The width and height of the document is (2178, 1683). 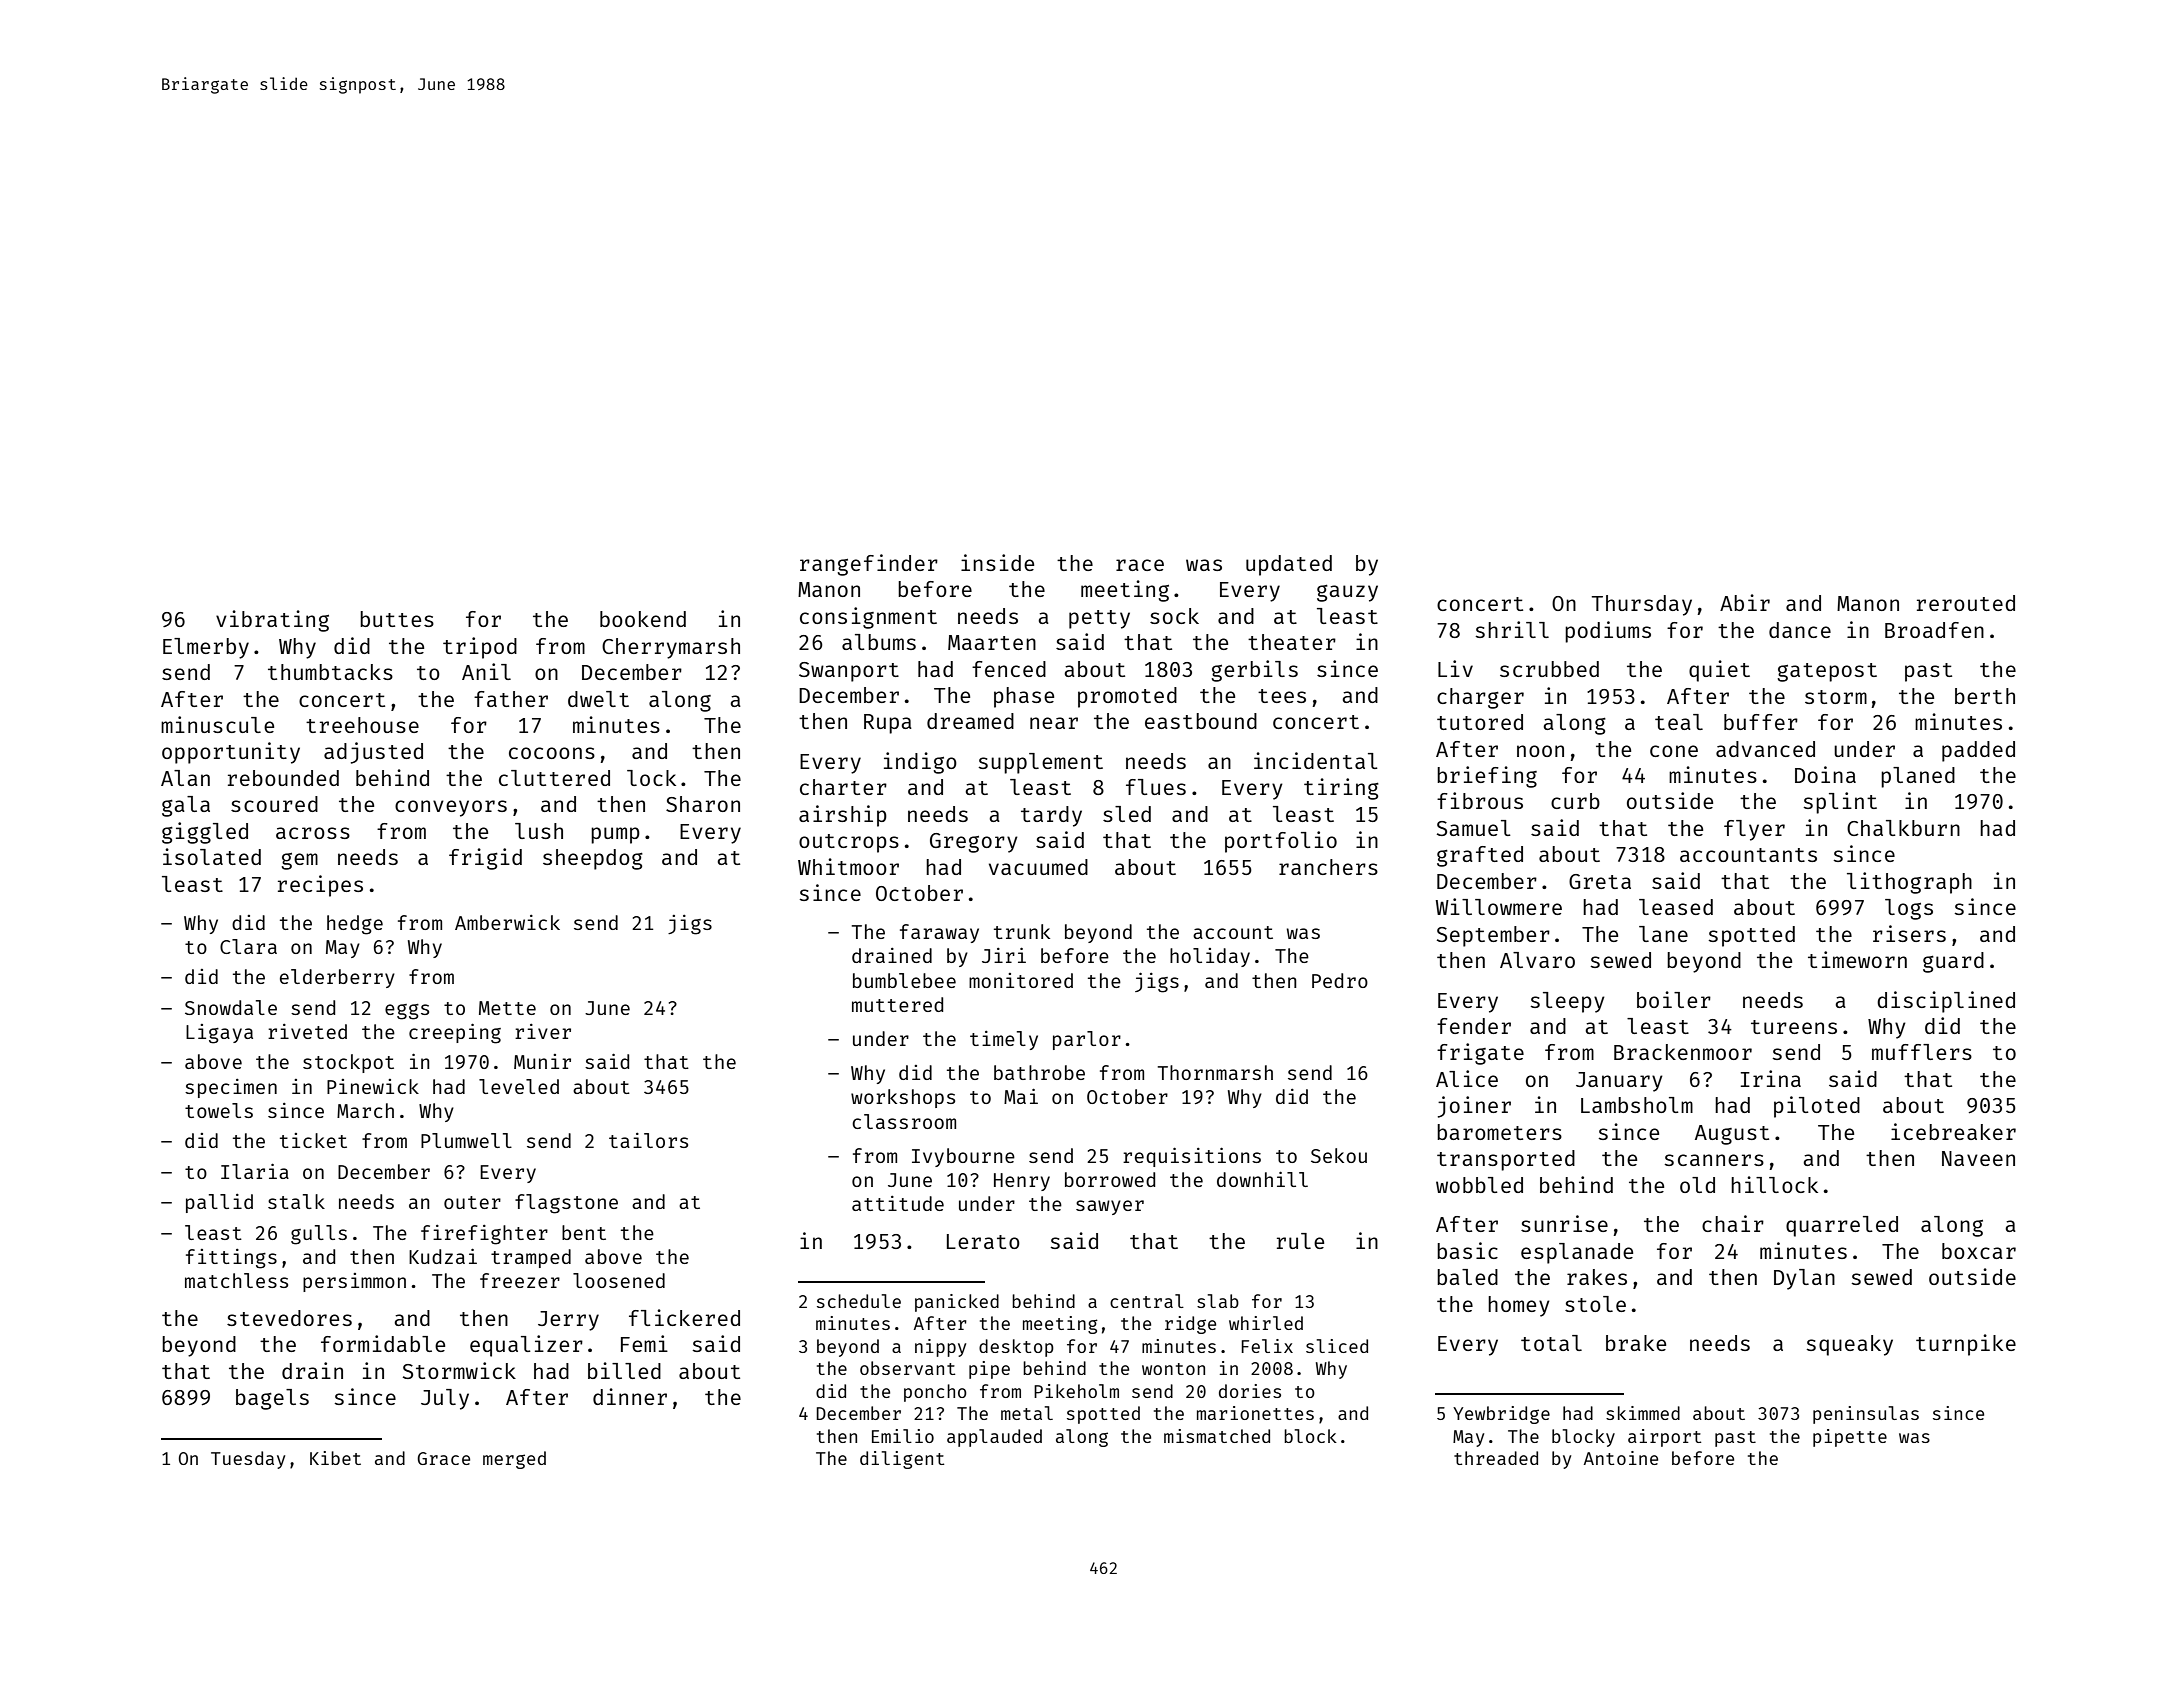 I want to click on Broadfen, so click(x=1934, y=630).
